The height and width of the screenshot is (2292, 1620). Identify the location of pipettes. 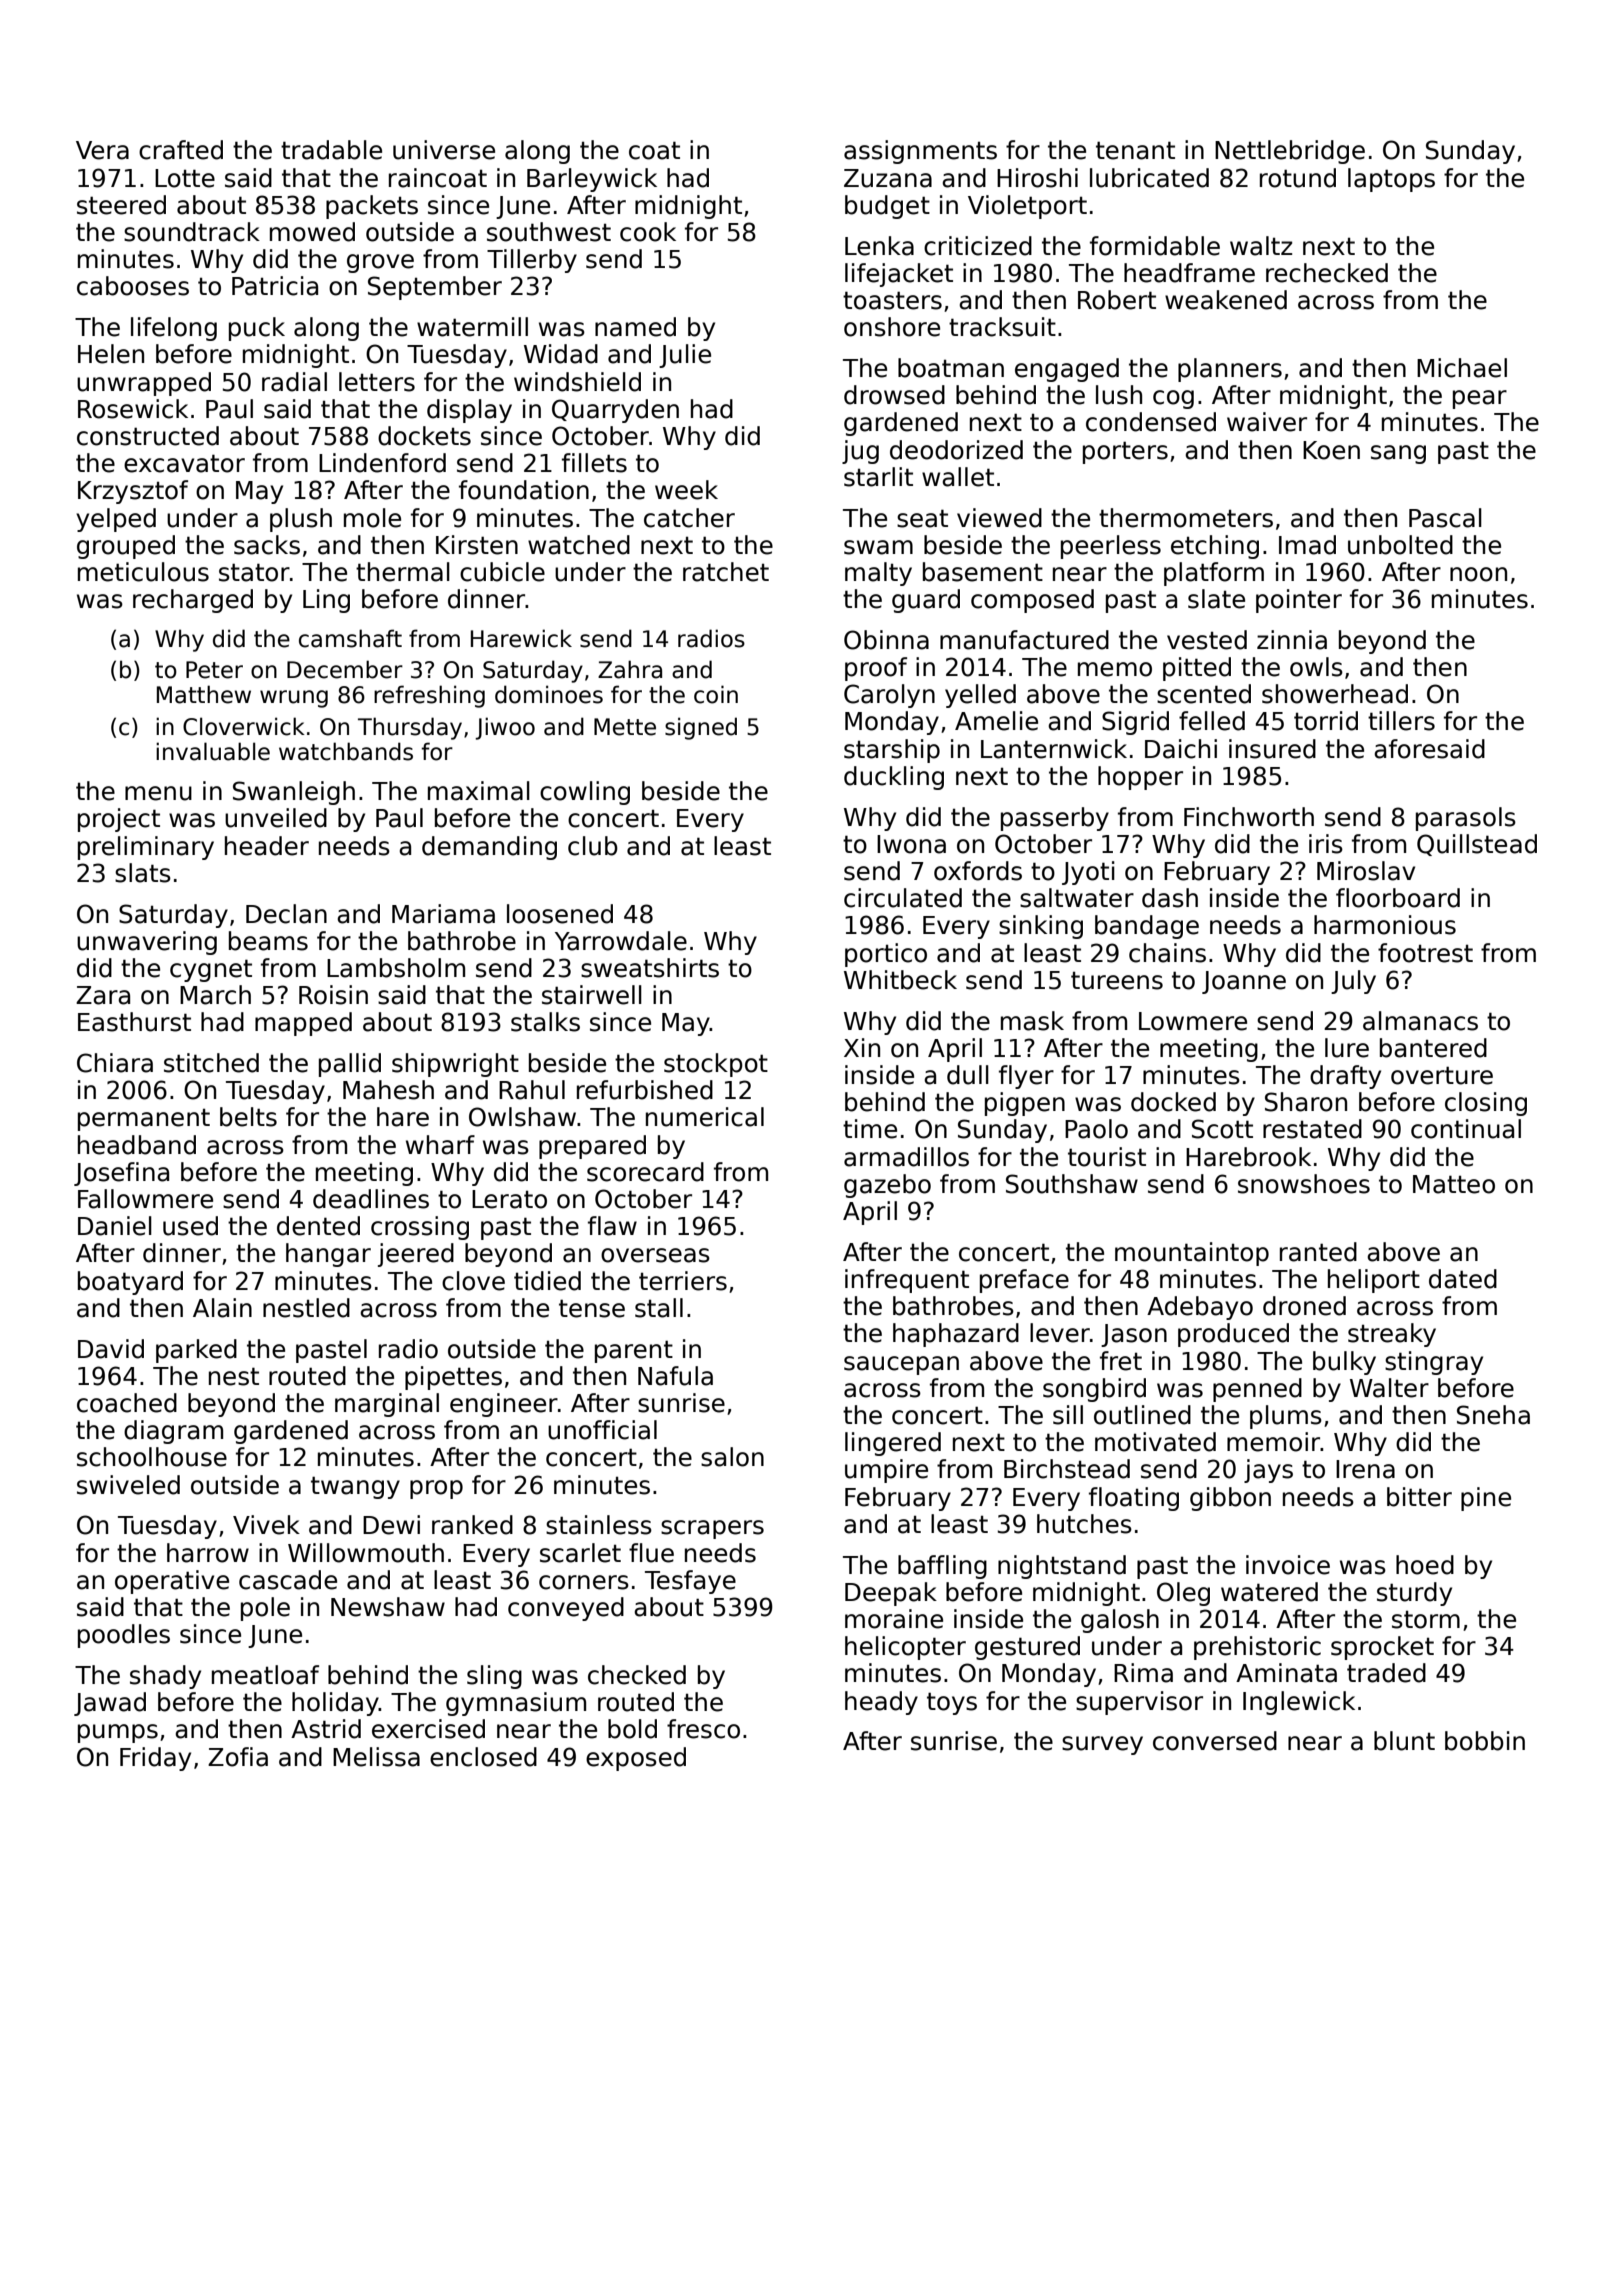
(453, 1378).
